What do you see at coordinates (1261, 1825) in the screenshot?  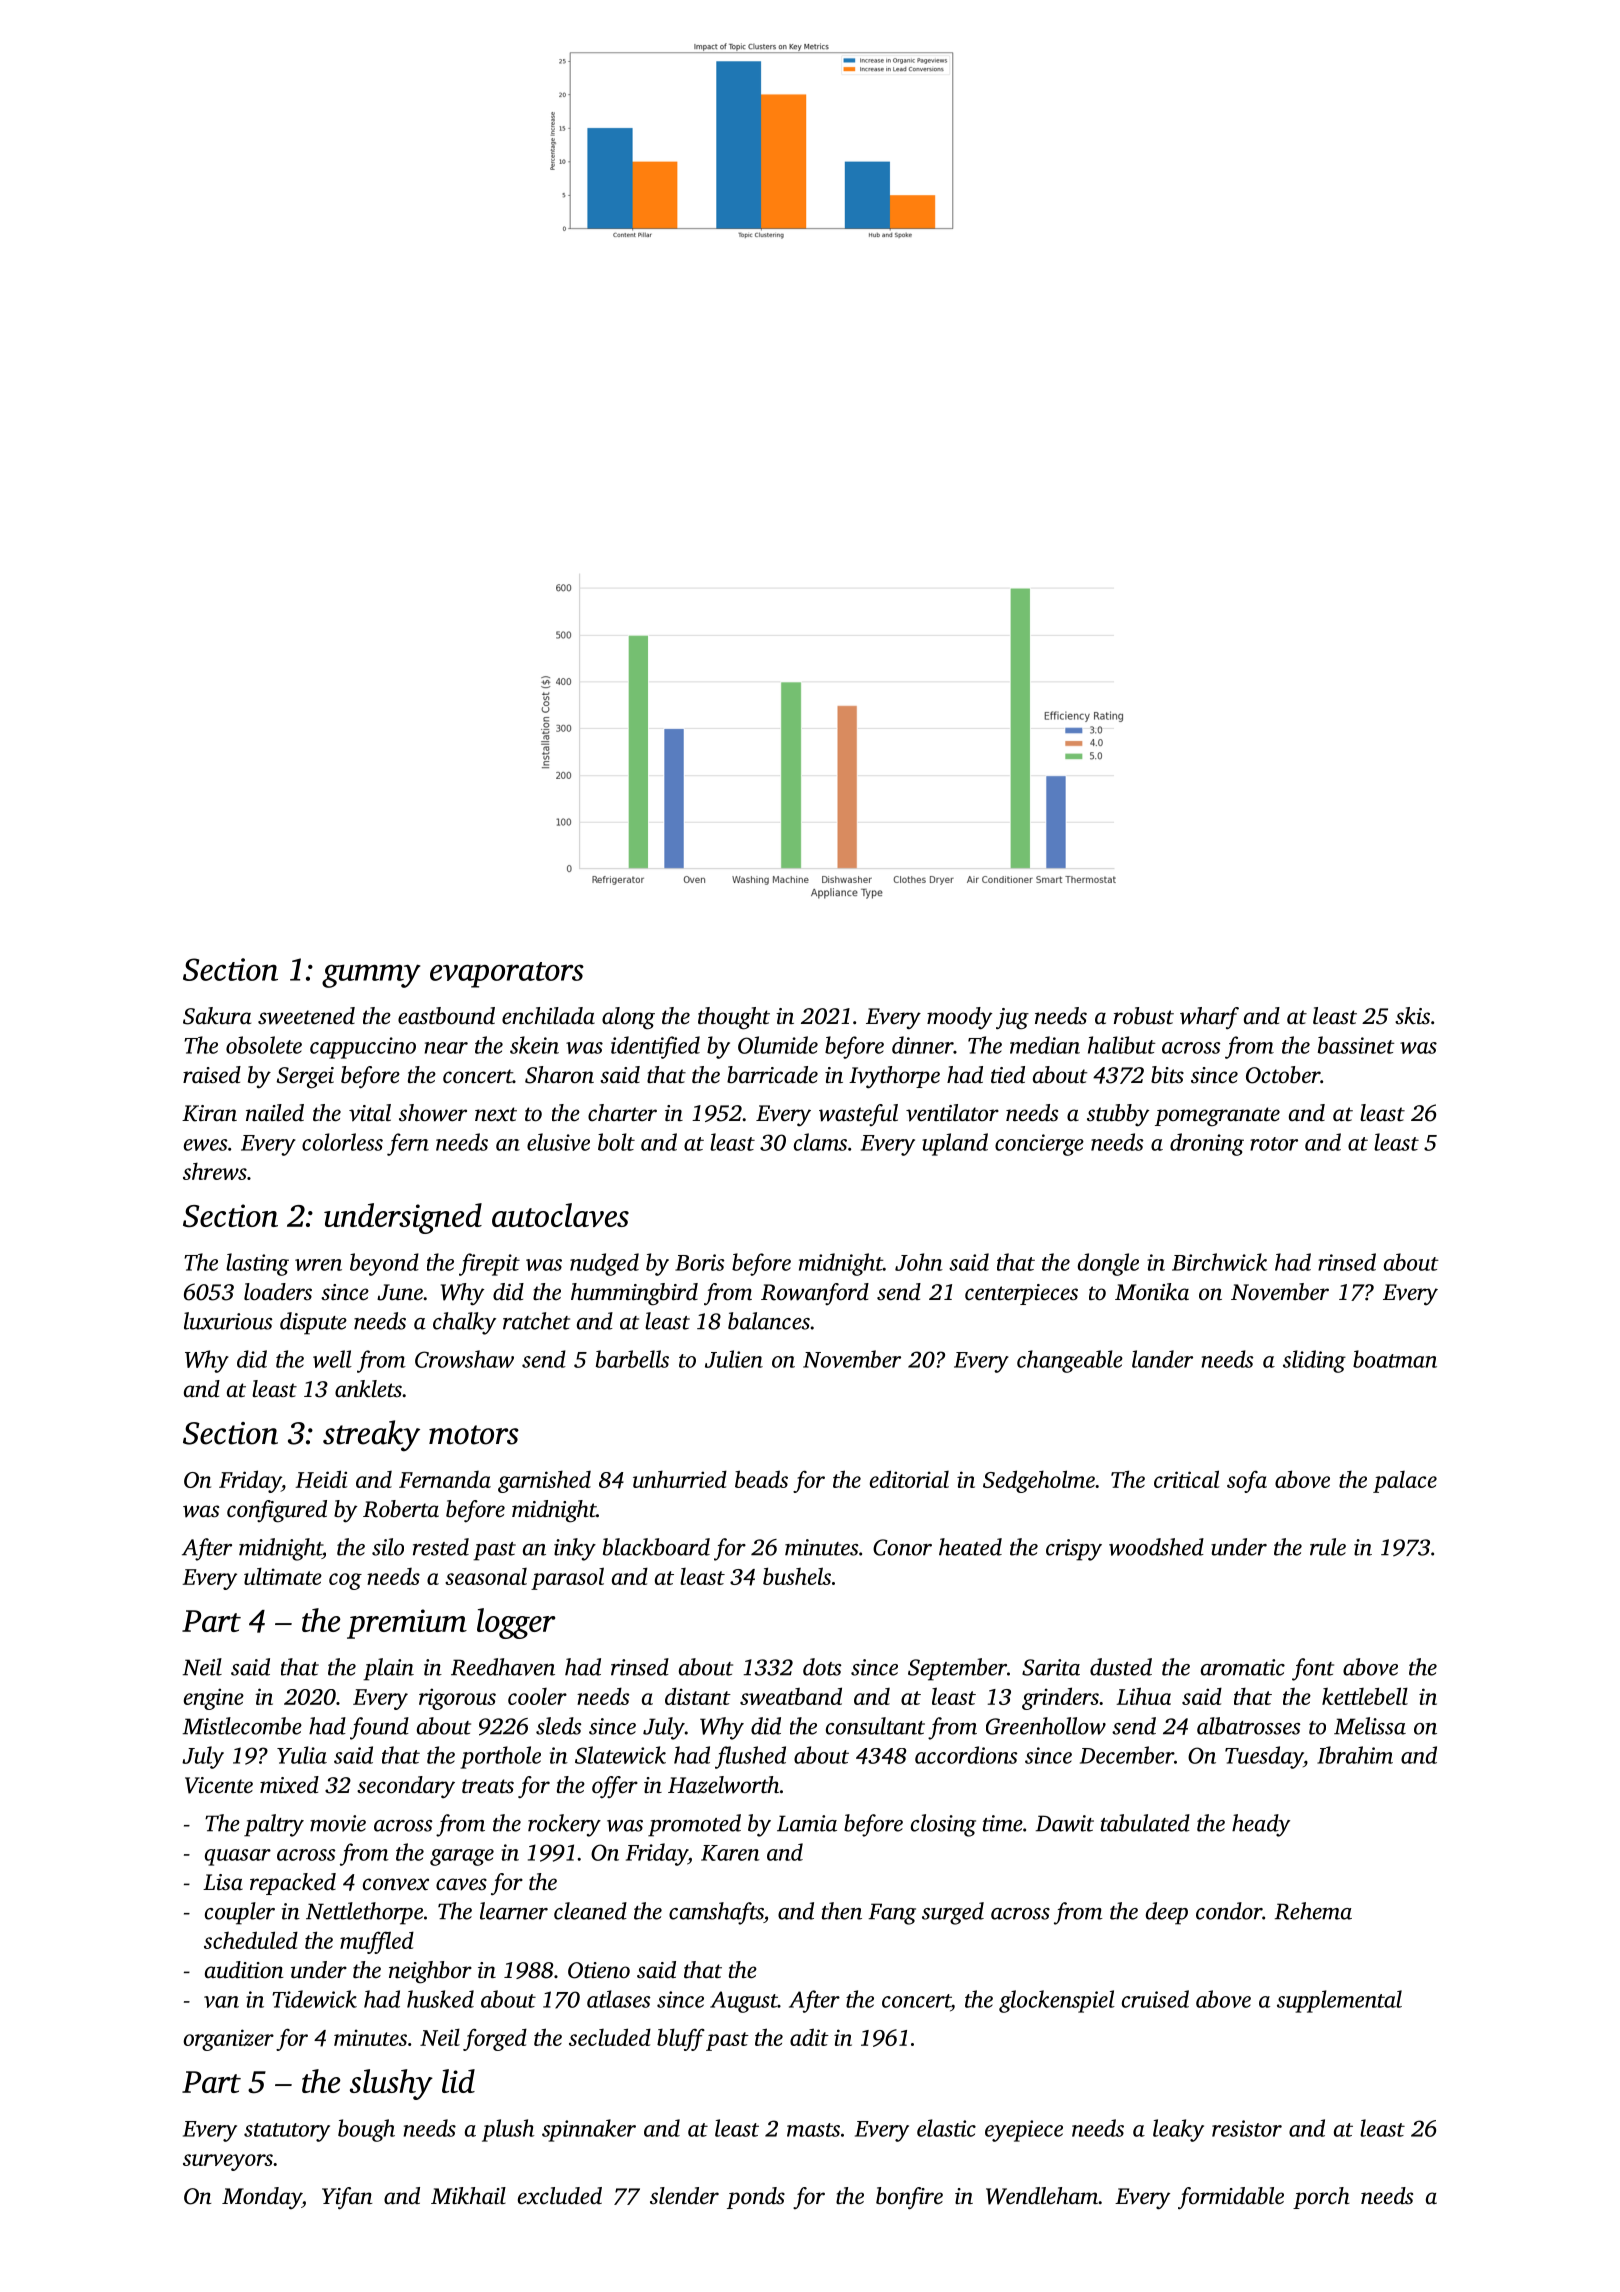 I see `heady` at bounding box center [1261, 1825].
